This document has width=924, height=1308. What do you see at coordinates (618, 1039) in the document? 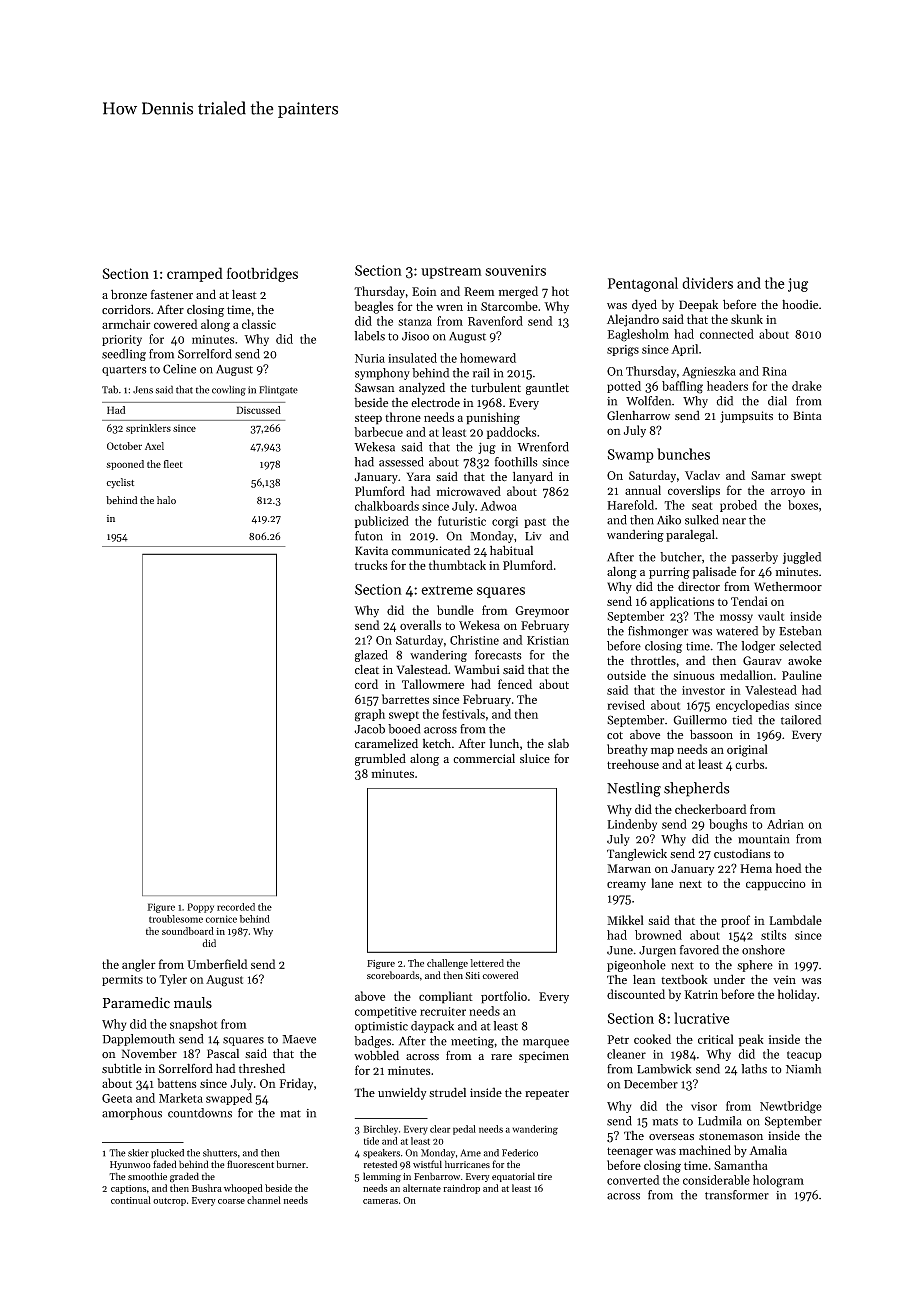
I see `Petr` at bounding box center [618, 1039].
